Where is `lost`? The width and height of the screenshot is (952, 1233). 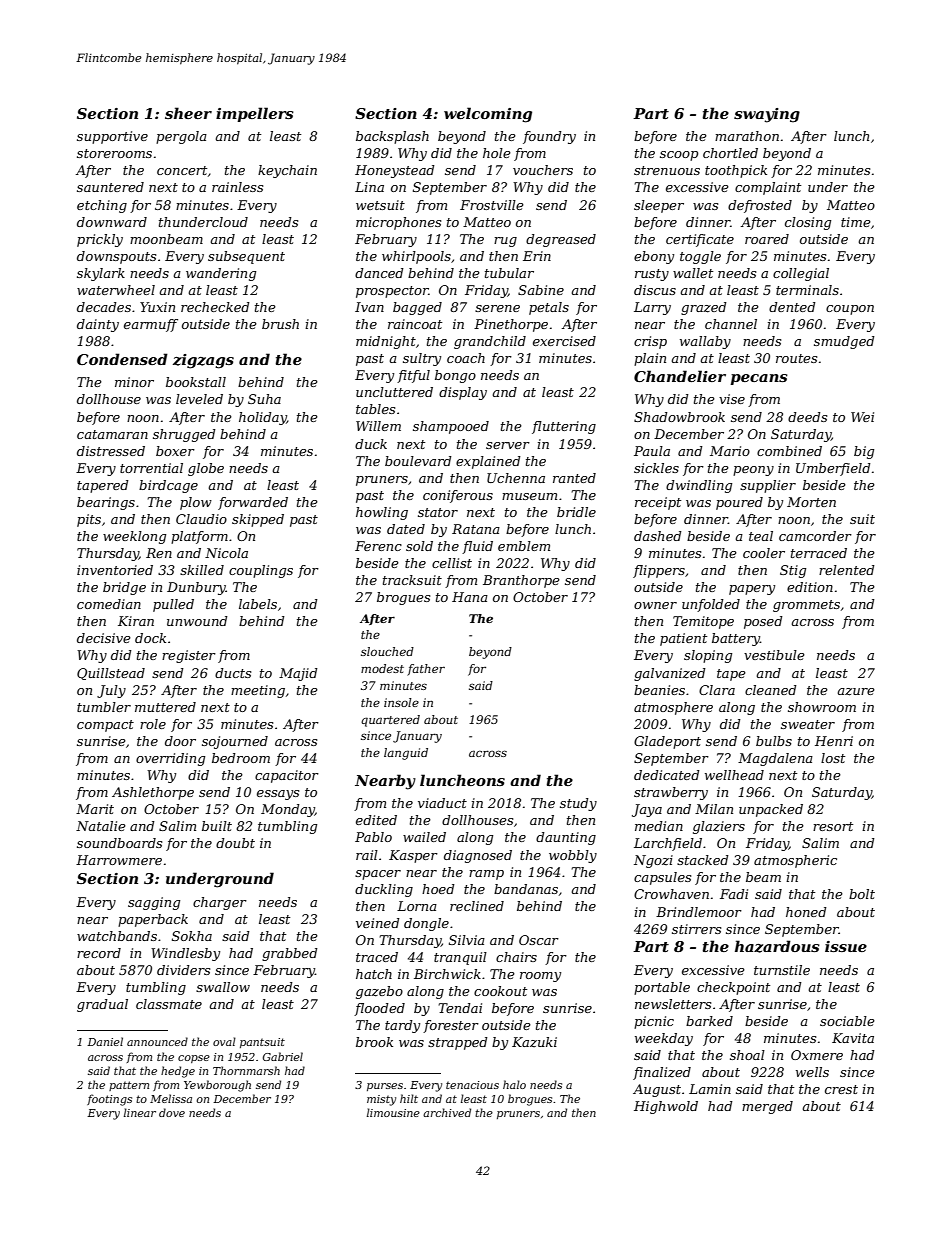 lost is located at coordinates (833, 758).
